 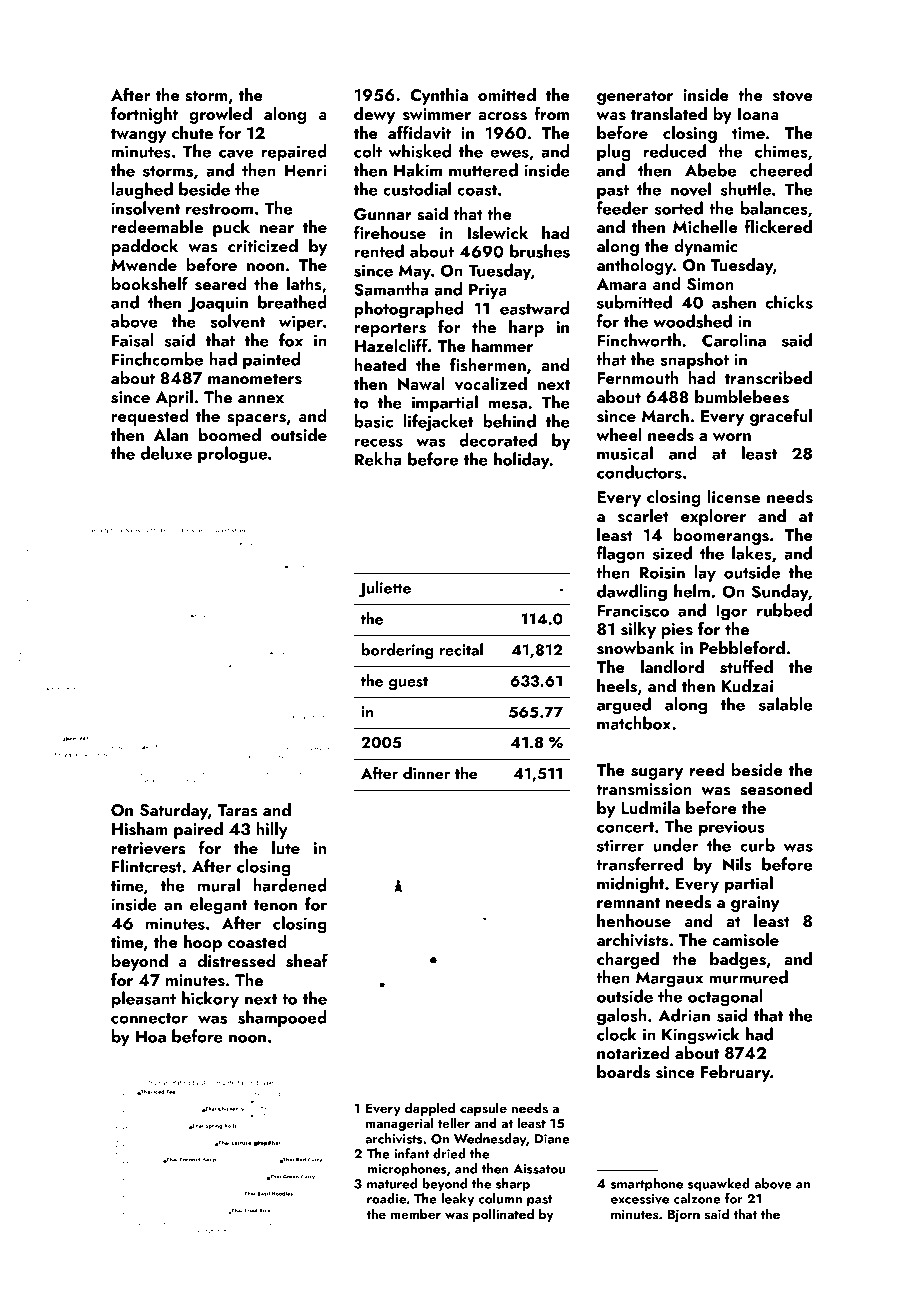 I want to click on stove, so click(x=793, y=96).
